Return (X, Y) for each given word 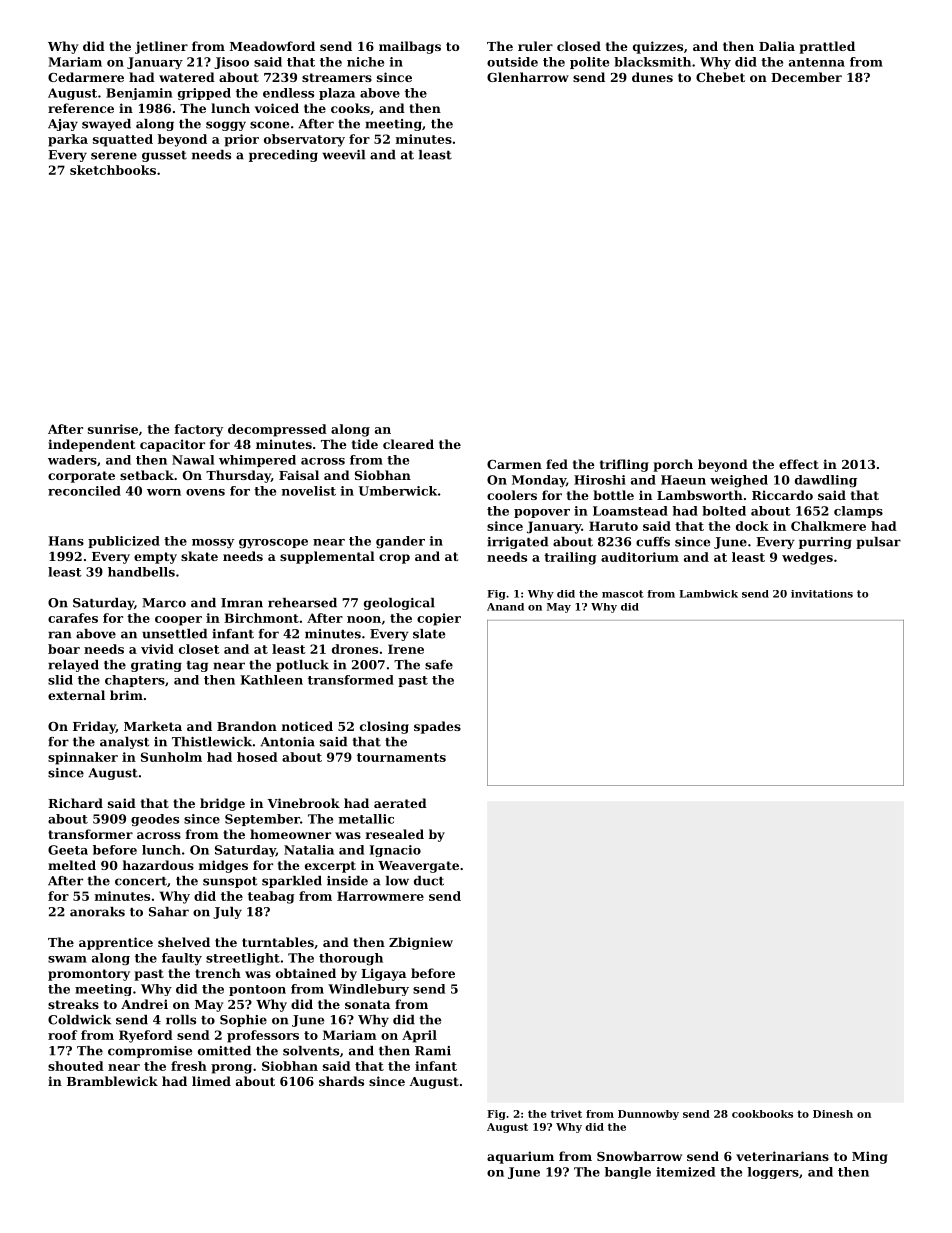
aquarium (520, 1157)
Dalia (777, 46)
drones (355, 649)
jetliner (161, 47)
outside (512, 62)
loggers (773, 1173)
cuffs (653, 542)
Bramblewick (112, 1081)
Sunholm (171, 757)
